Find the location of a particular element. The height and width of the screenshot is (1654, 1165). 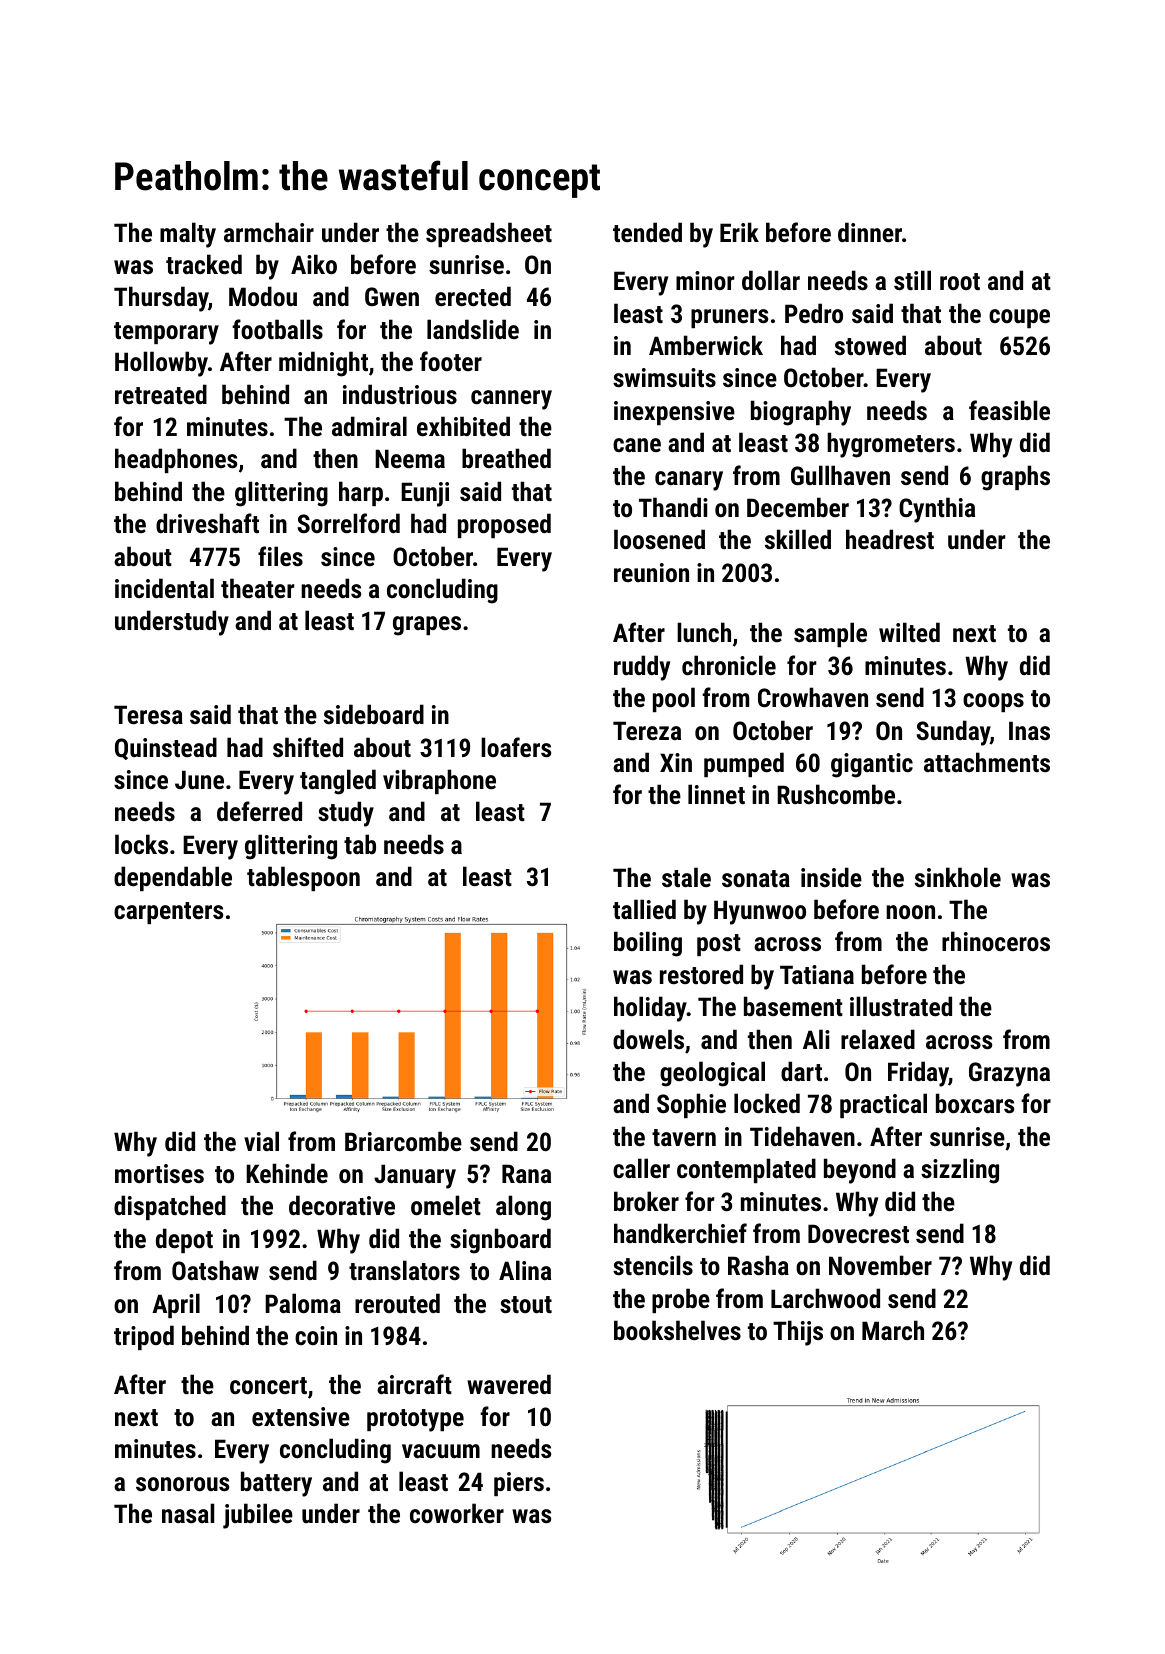

canary is located at coordinates (689, 481).
